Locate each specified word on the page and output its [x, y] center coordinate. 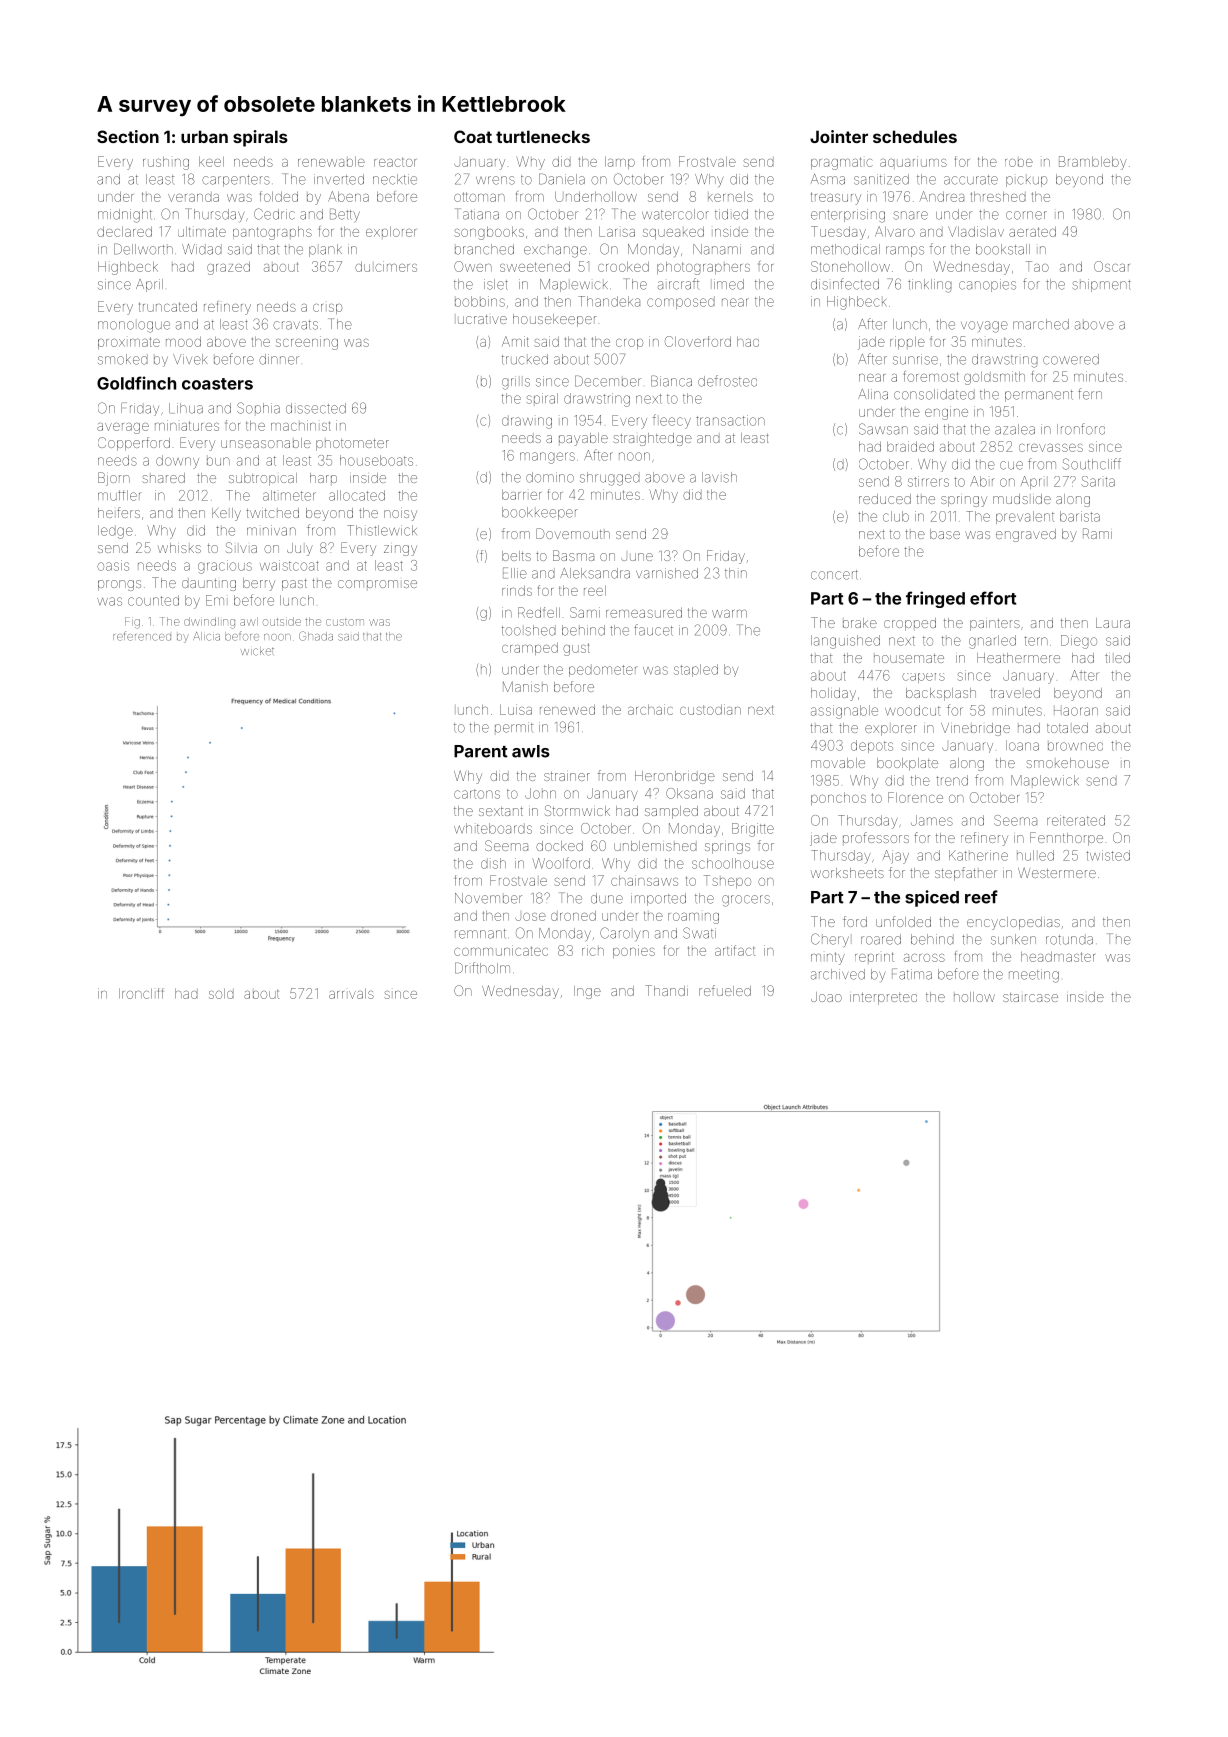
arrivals [351, 994]
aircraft [678, 284]
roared [881, 939]
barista [1080, 516]
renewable [331, 162]
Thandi [666, 990]
